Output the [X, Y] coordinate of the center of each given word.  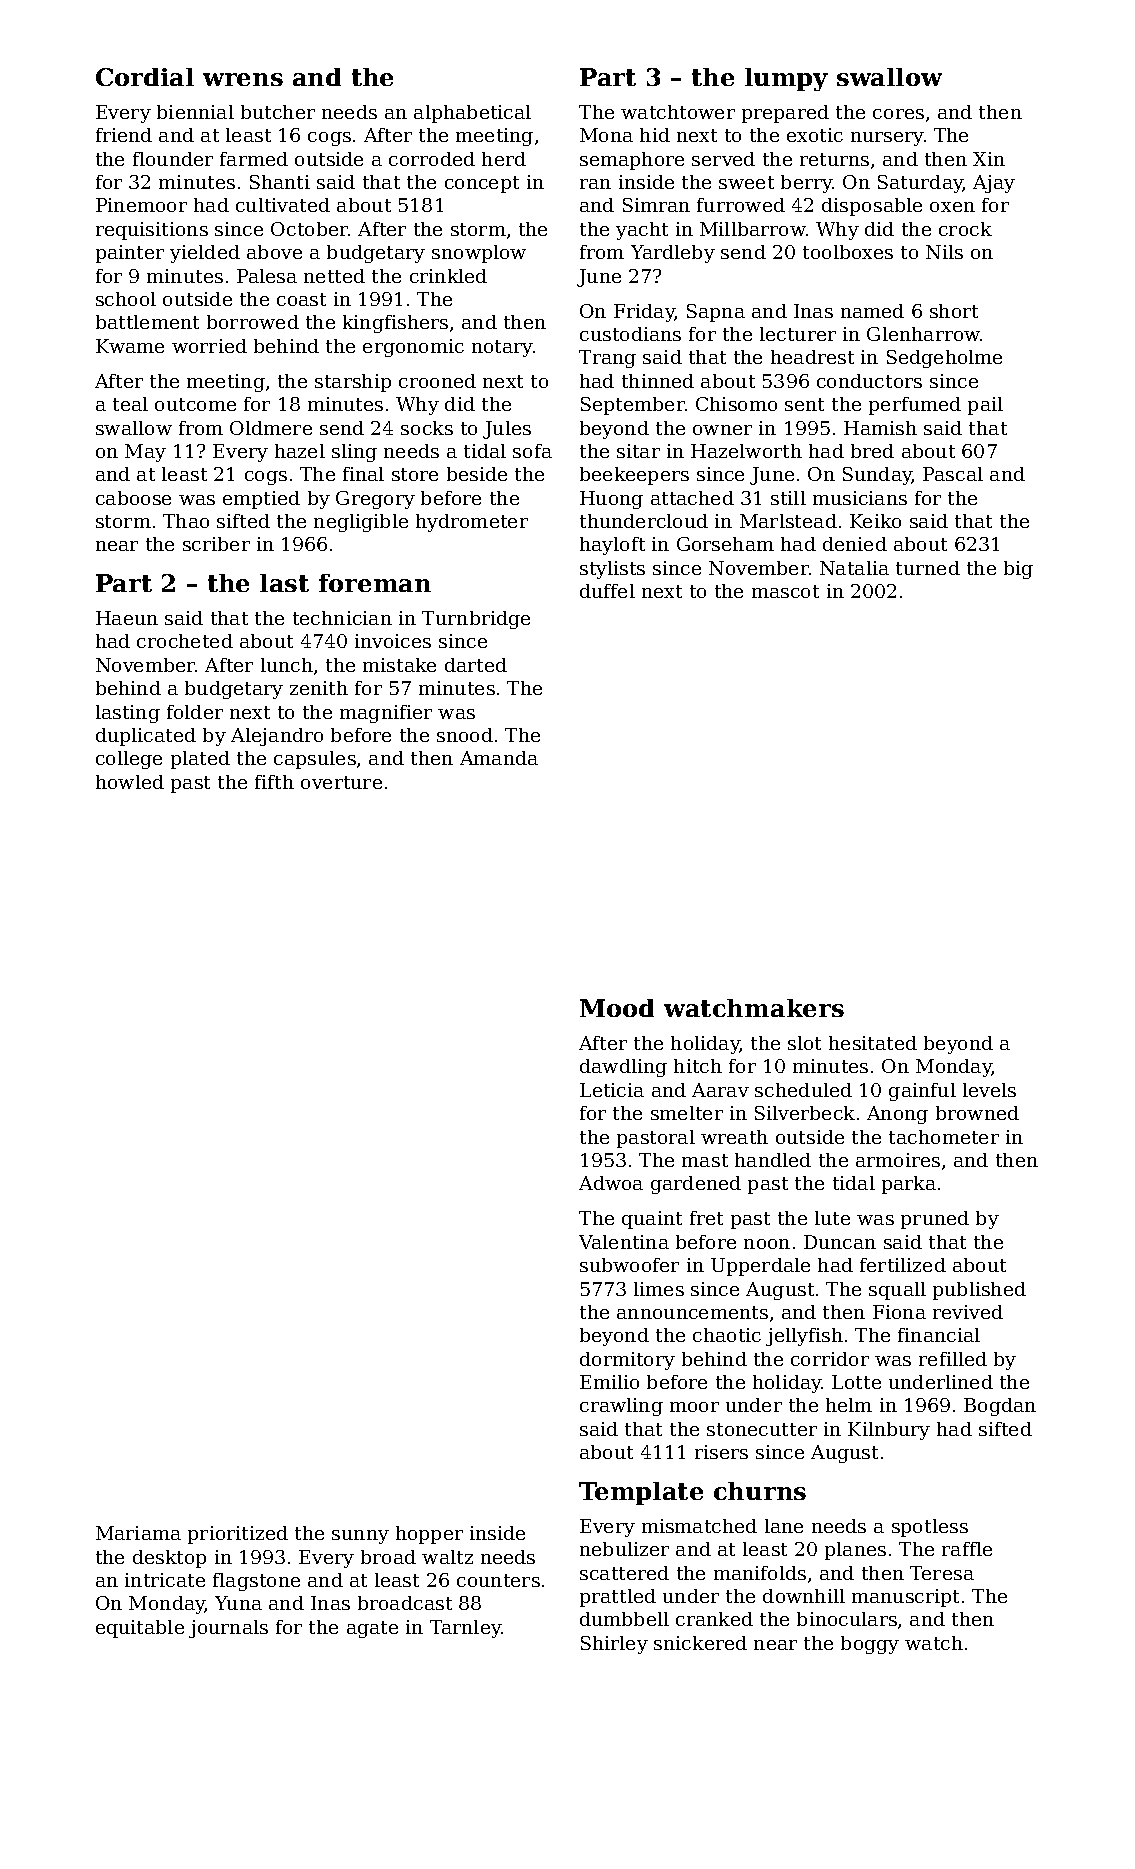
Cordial [145, 77]
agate [372, 1629]
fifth [274, 782]
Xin [989, 159]
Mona [606, 135]
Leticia [612, 1090]
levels [989, 1090]
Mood [617, 1008]
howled [130, 782]
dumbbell [624, 1619]
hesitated [873, 1043]
